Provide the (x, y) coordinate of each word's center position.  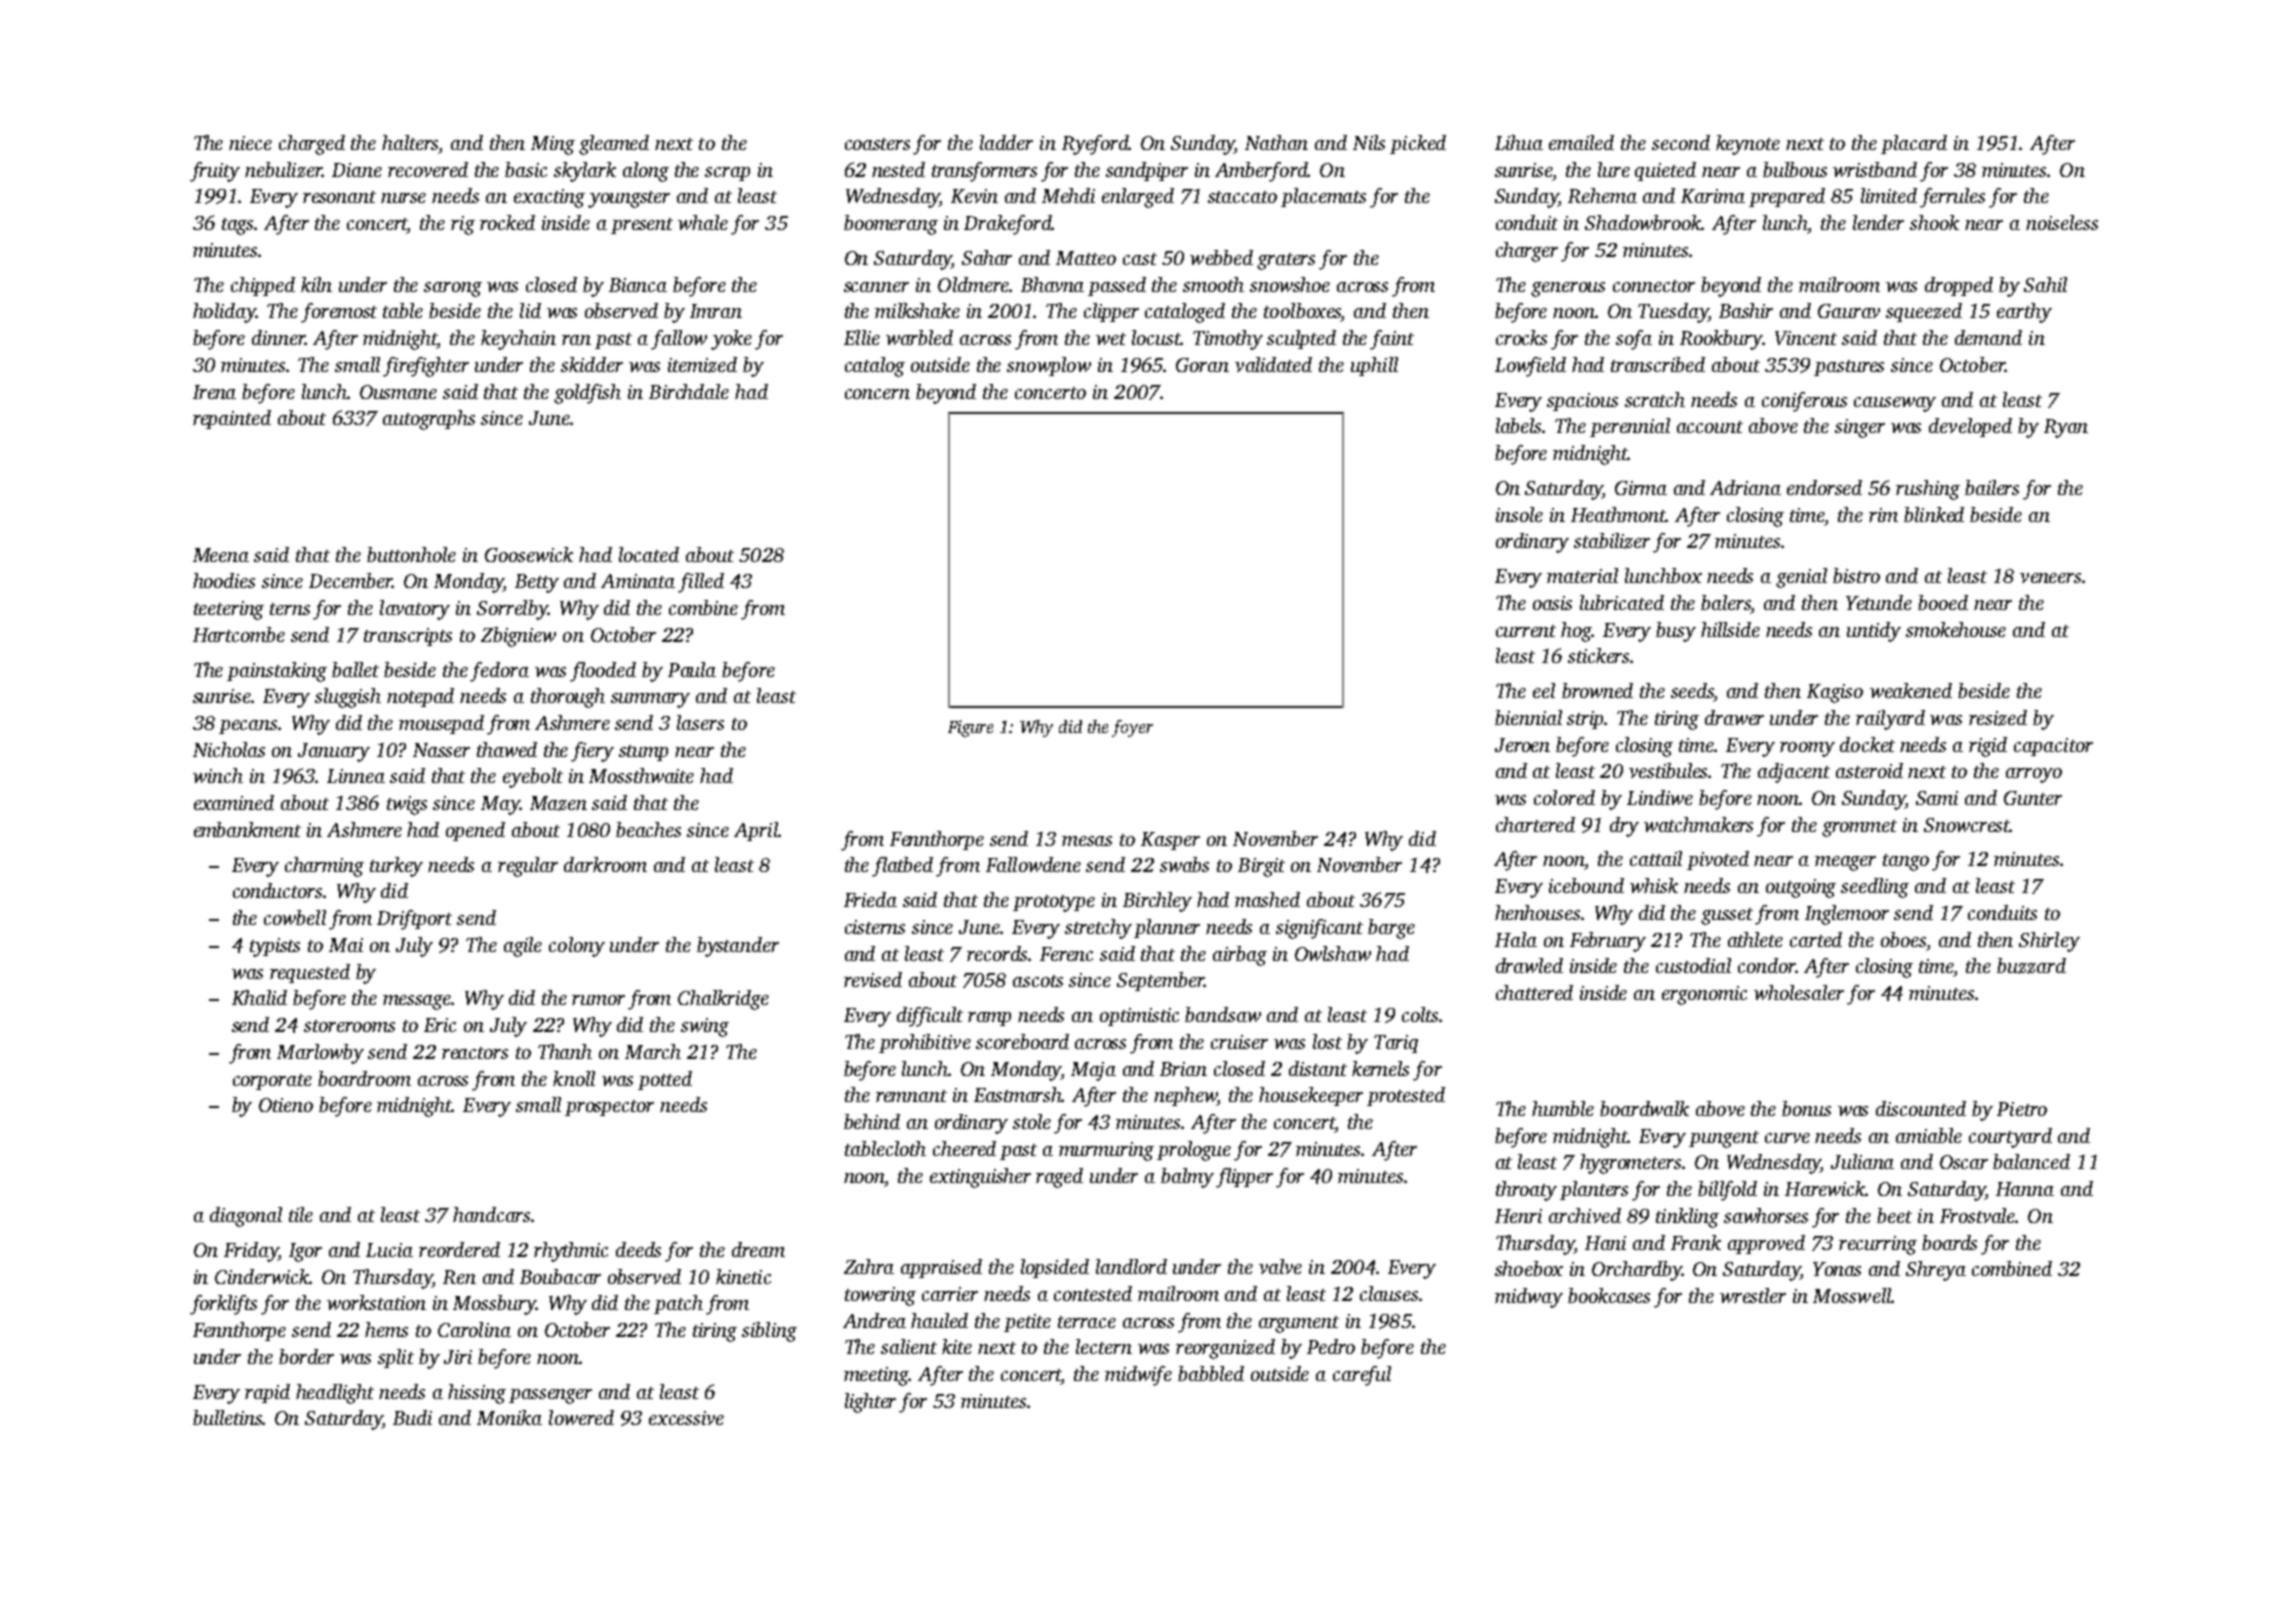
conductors (277, 890)
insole (1519, 514)
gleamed (614, 145)
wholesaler (1799, 992)
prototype (1054, 903)
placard (1914, 144)
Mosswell (1852, 1295)
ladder (1006, 142)
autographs (429, 420)
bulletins (228, 1417)
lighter (870, 1403)
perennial (1630, 427)
